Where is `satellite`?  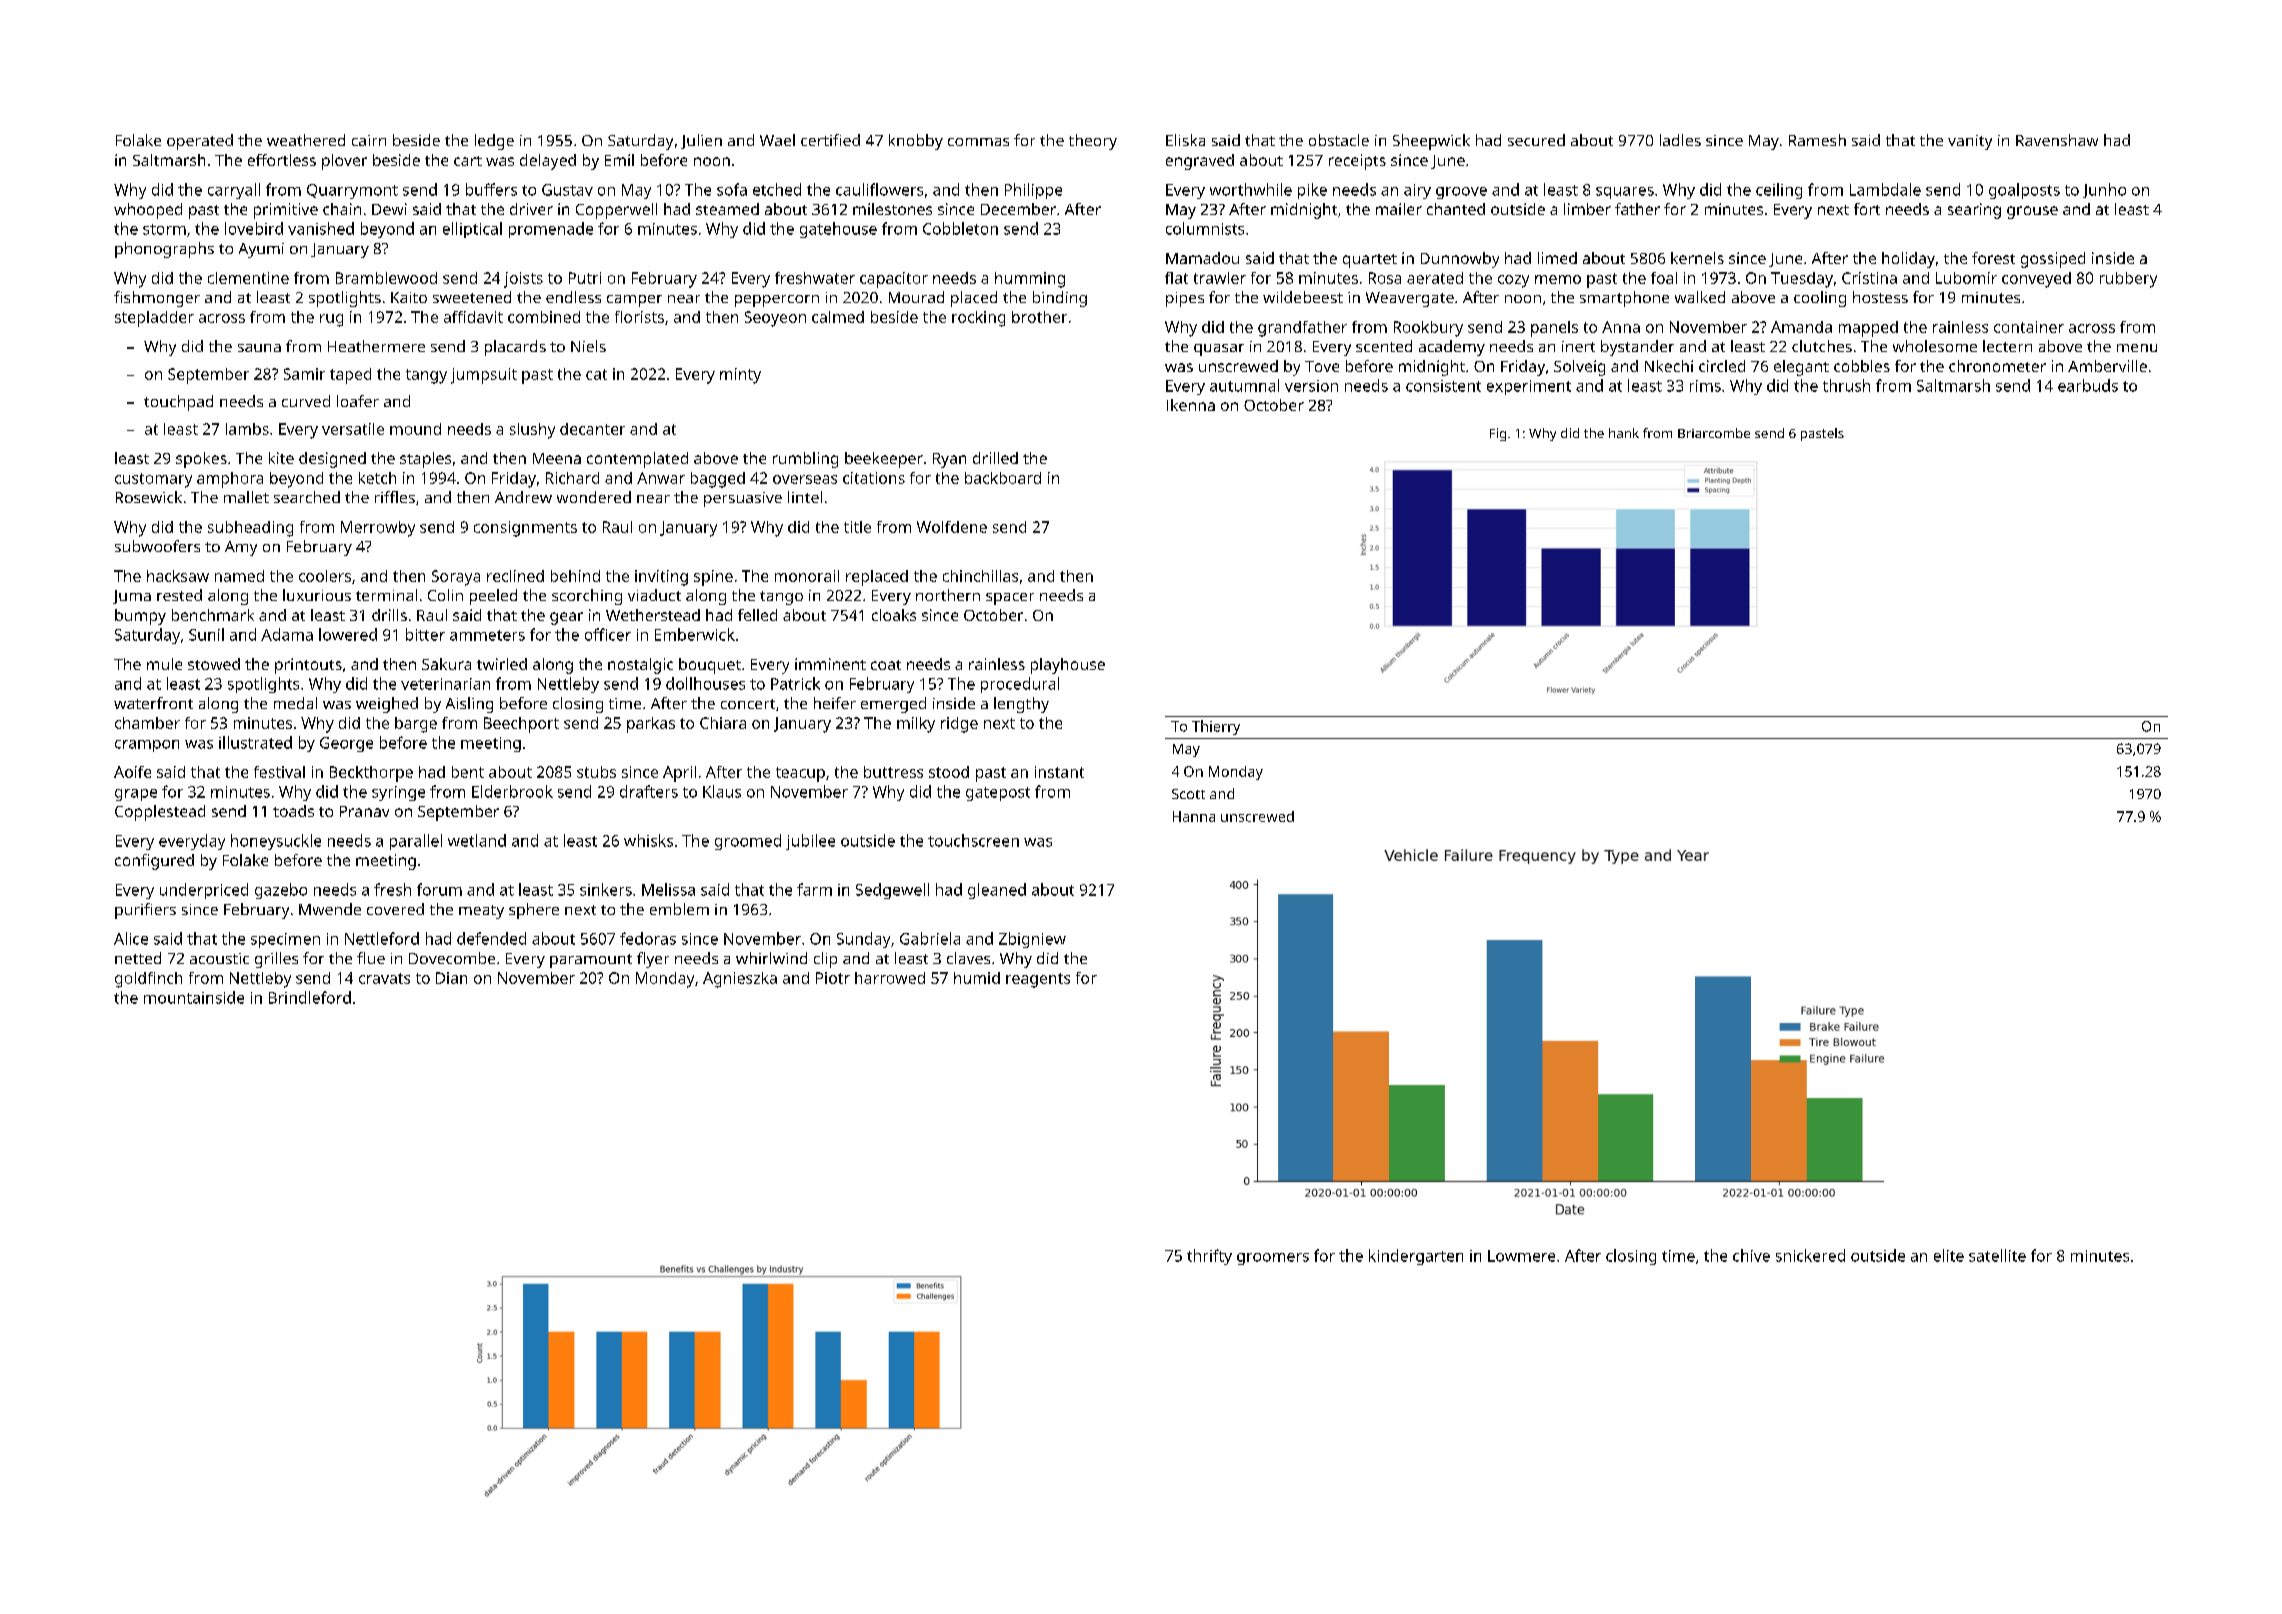 satellite is located at coordinates (1997, 1255).
